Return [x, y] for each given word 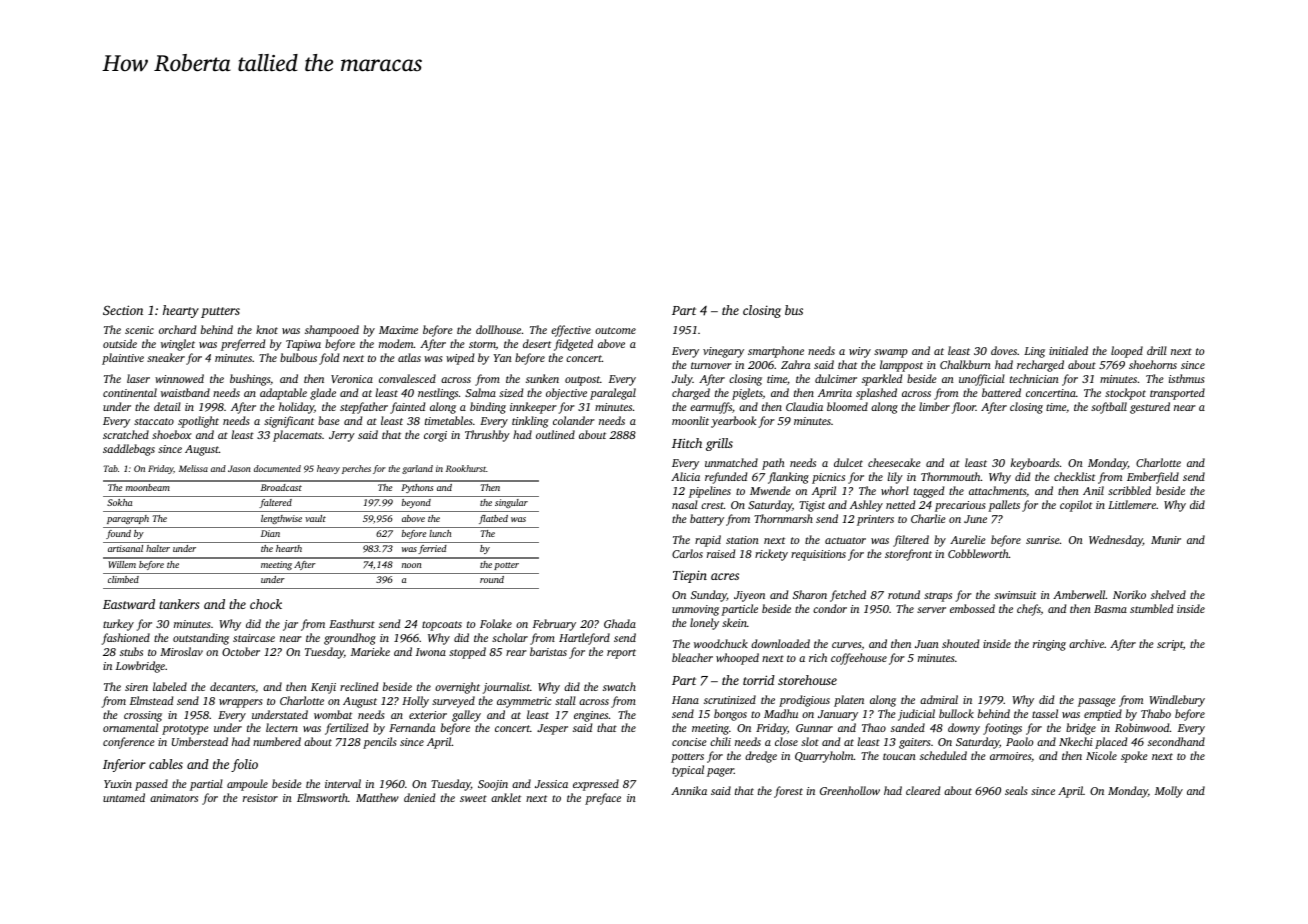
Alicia [685, 476]
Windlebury [1177, 701]
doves [1004, 350]
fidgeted [573, 345]
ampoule [247, 785]
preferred [243, 345]
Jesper [552, 729]
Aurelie [968, 539]
